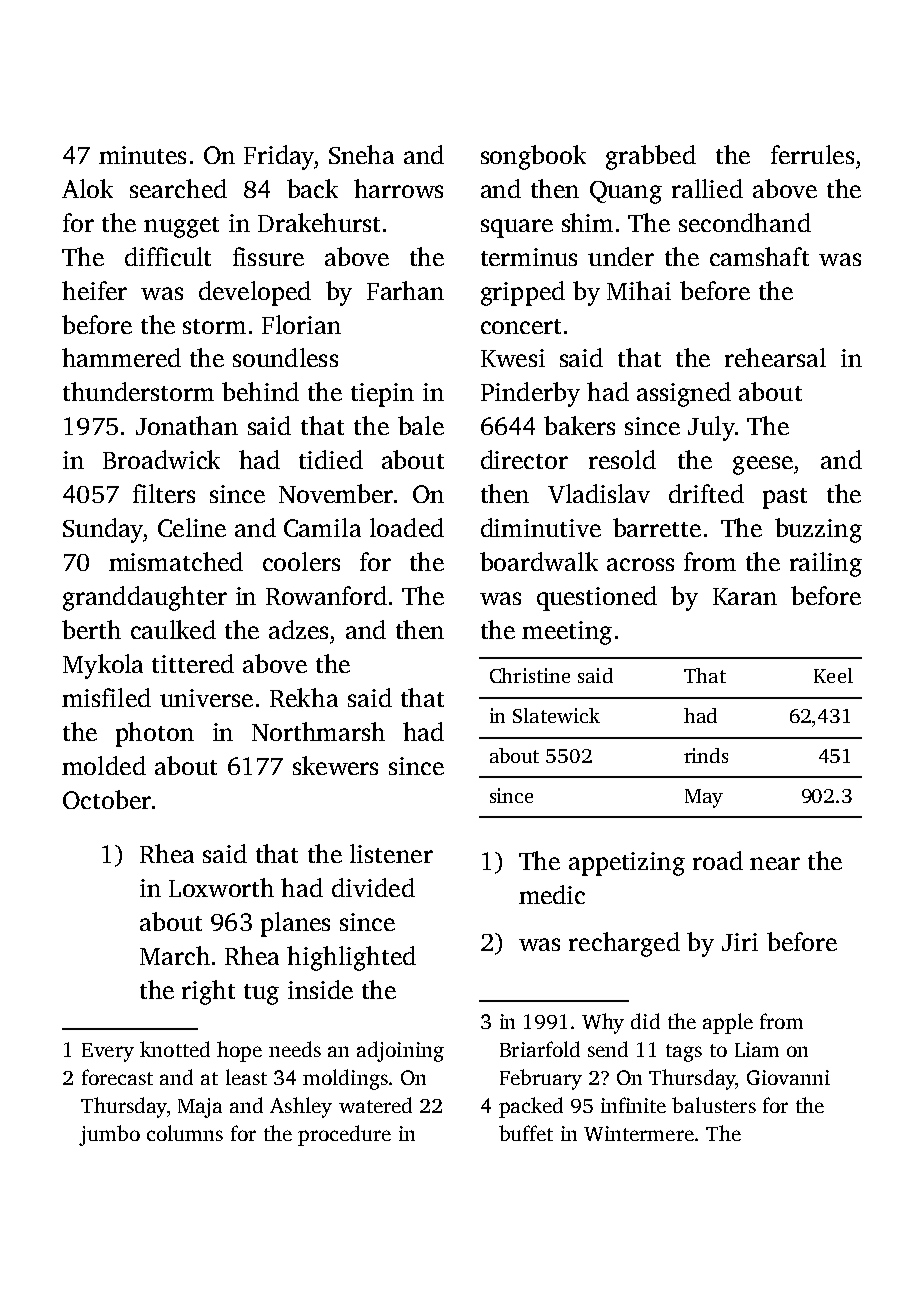 This screenshot has height=1311, width=924. What do you see at coordinates (556, 715) in the screenshot?
I see `Slatewick` at bounding box center [556, 715].
